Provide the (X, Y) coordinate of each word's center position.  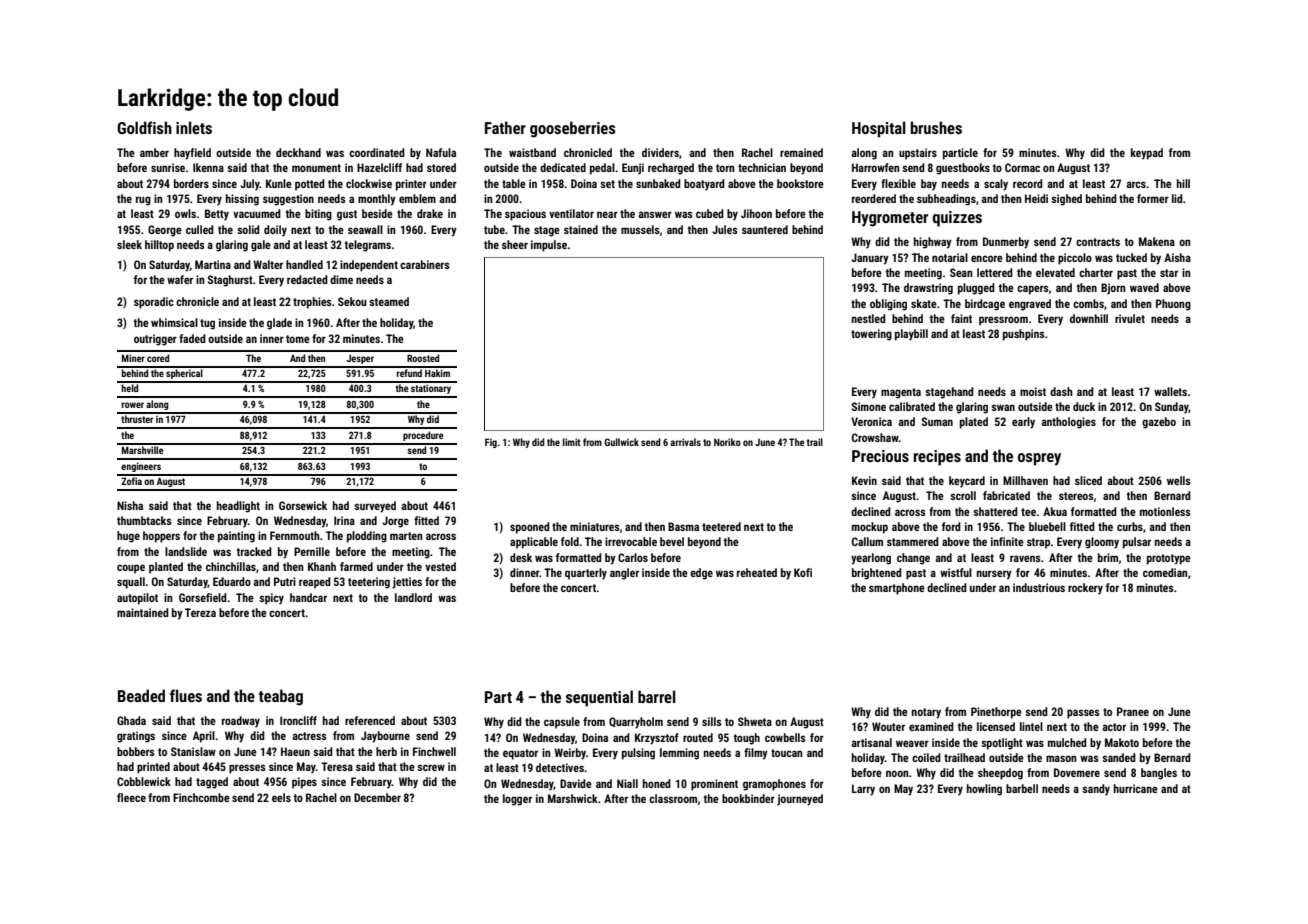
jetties (407, 583)
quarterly (586, 574)
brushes (936, 127)
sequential (599, 698)
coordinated (377, 152)
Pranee (1133, 711)
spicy (271, 599)
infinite (1007, 541)
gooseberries (573, 129)
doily (275, 231)
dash (1061, 391)
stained (581, 229)
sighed (1066, 200)
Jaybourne (385, 737)
